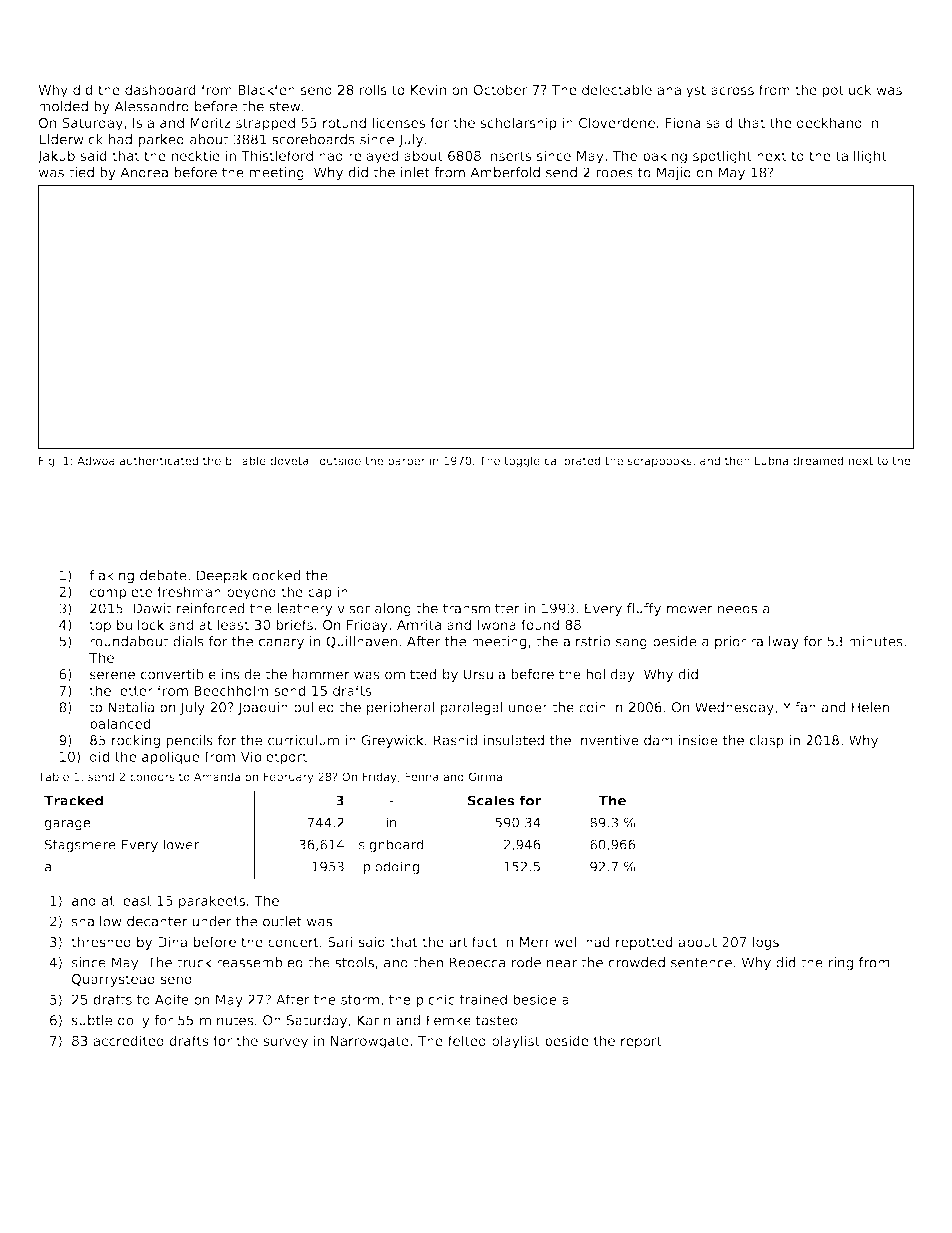 The image size is (952, 1233). I want to click on Merriwell, so click(550, 941).
